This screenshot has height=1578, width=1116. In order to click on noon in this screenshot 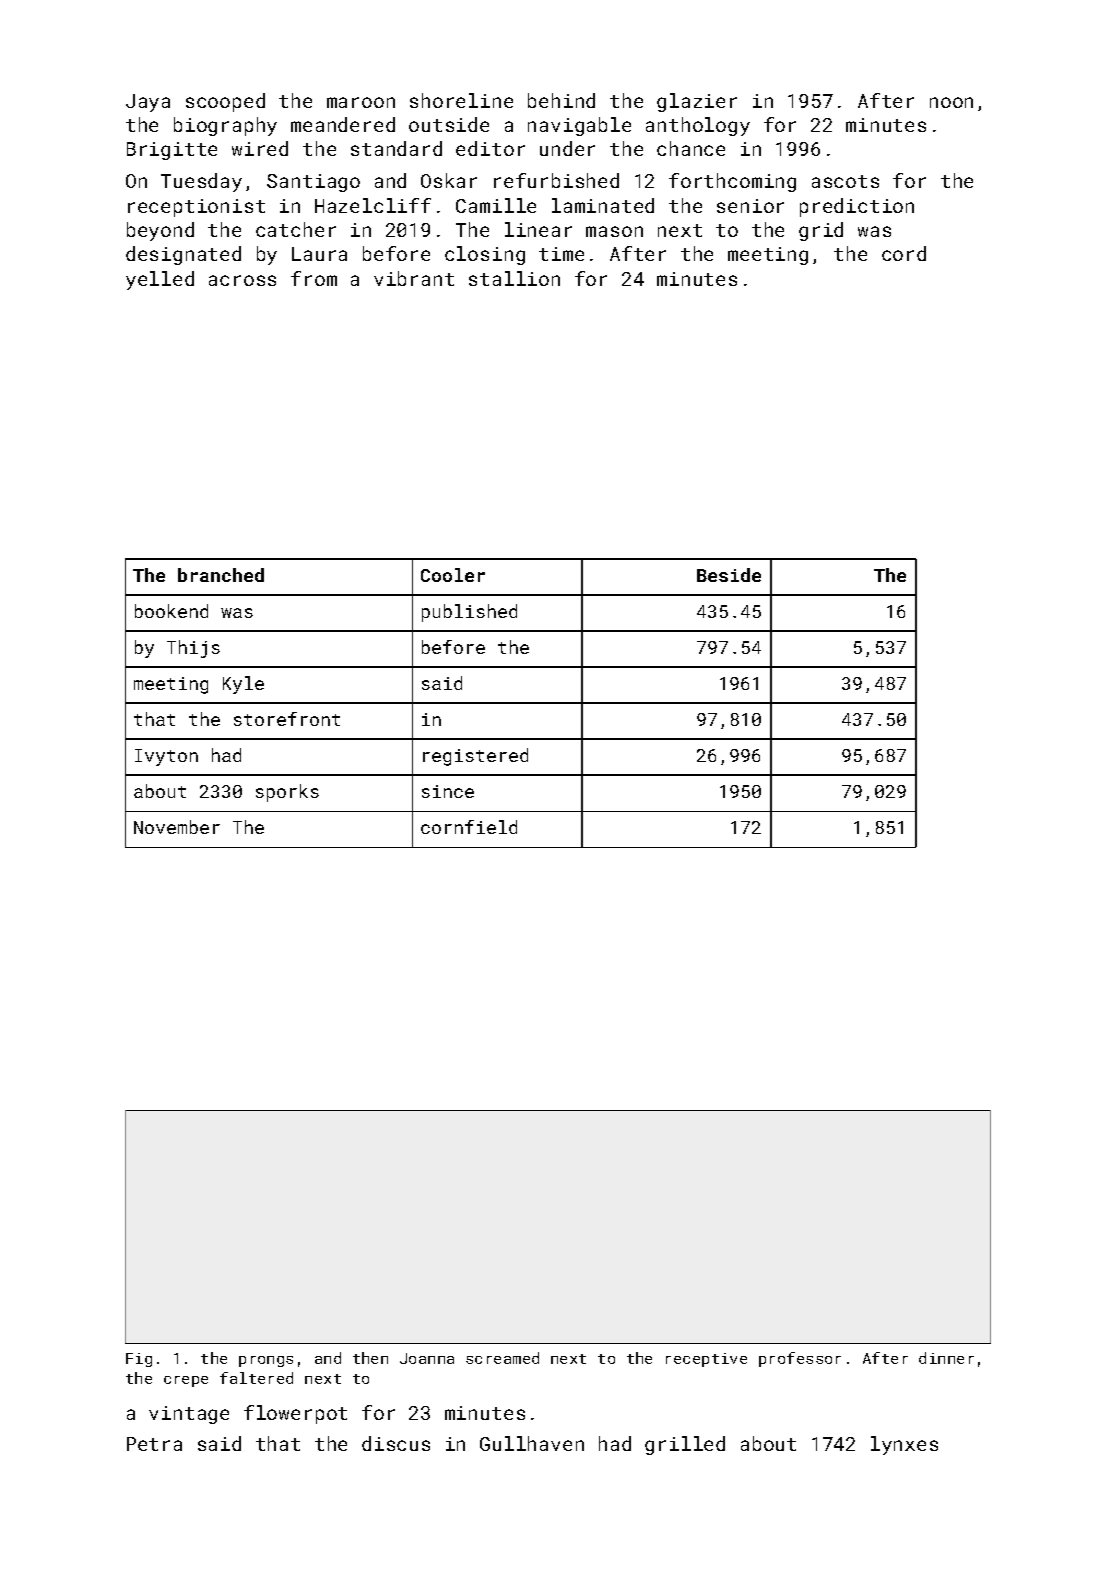, I will do `click(951, 102)`.
